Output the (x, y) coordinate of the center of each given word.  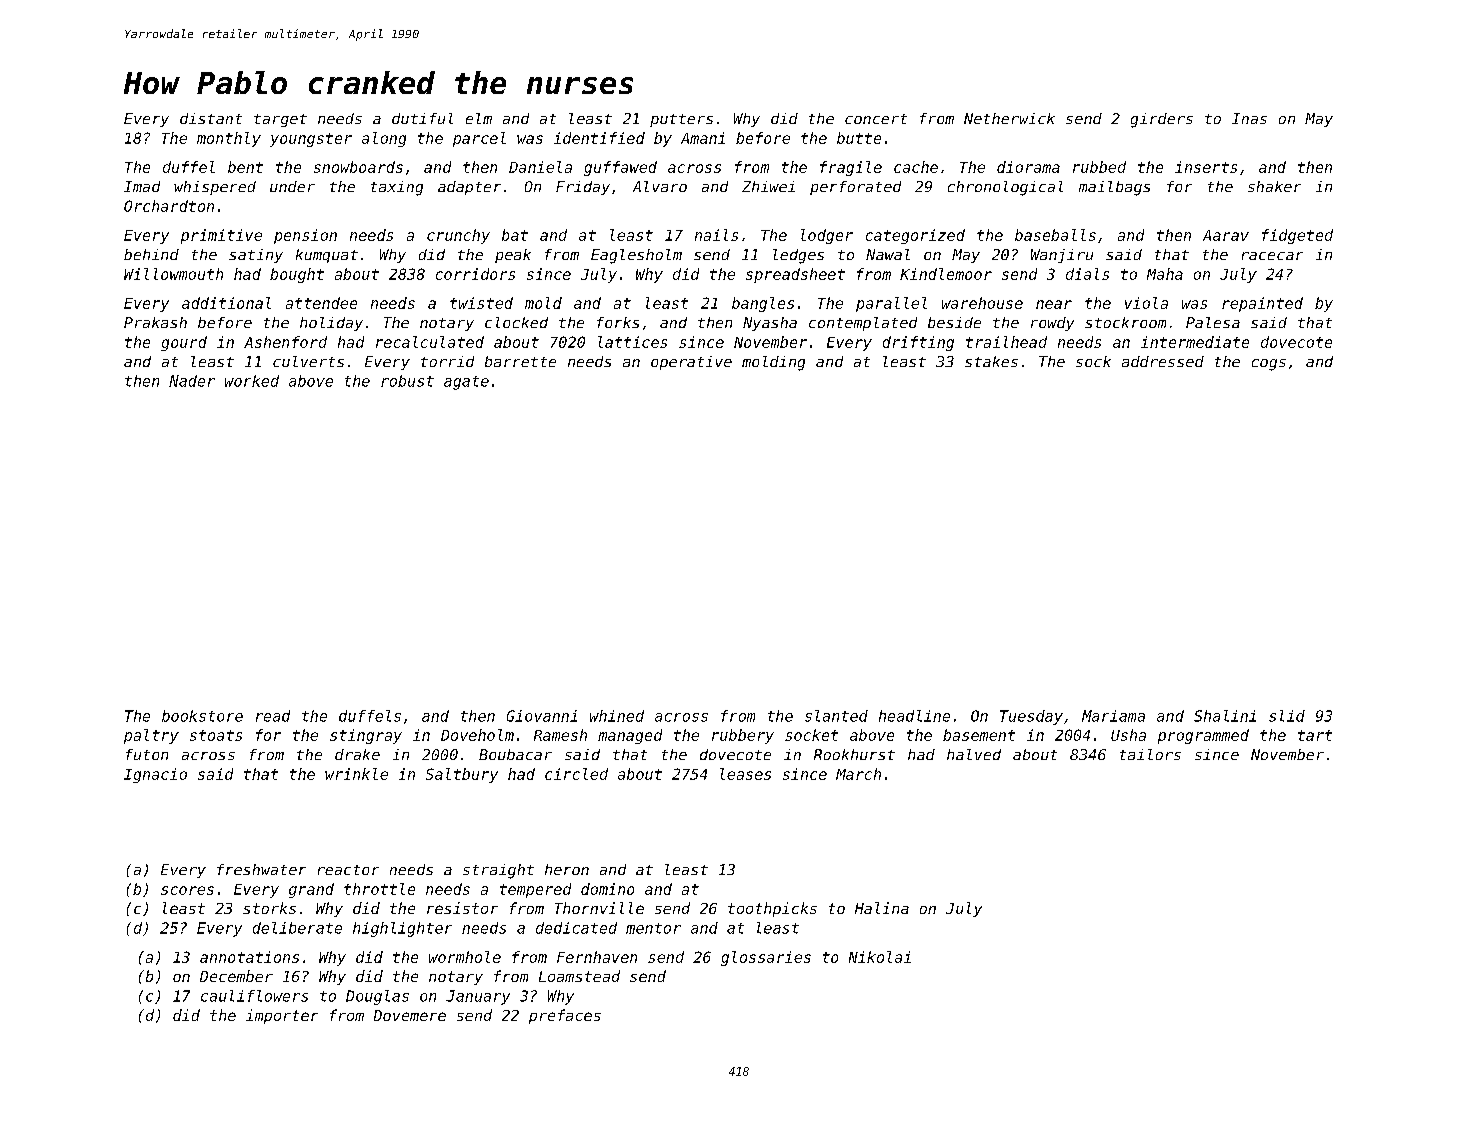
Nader (192, 381)
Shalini (1225, 716)
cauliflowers (254, 996)
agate (466, 383)
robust (407, 381)
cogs (1269, 365)
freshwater (261, 869)
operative (691, 363)
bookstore (202, 716)
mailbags (1114, 188)
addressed (1163, 361)
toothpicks (772, 909)
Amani (703, 138)
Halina (882, 908)
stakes (991, 361)
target (280, 120)
